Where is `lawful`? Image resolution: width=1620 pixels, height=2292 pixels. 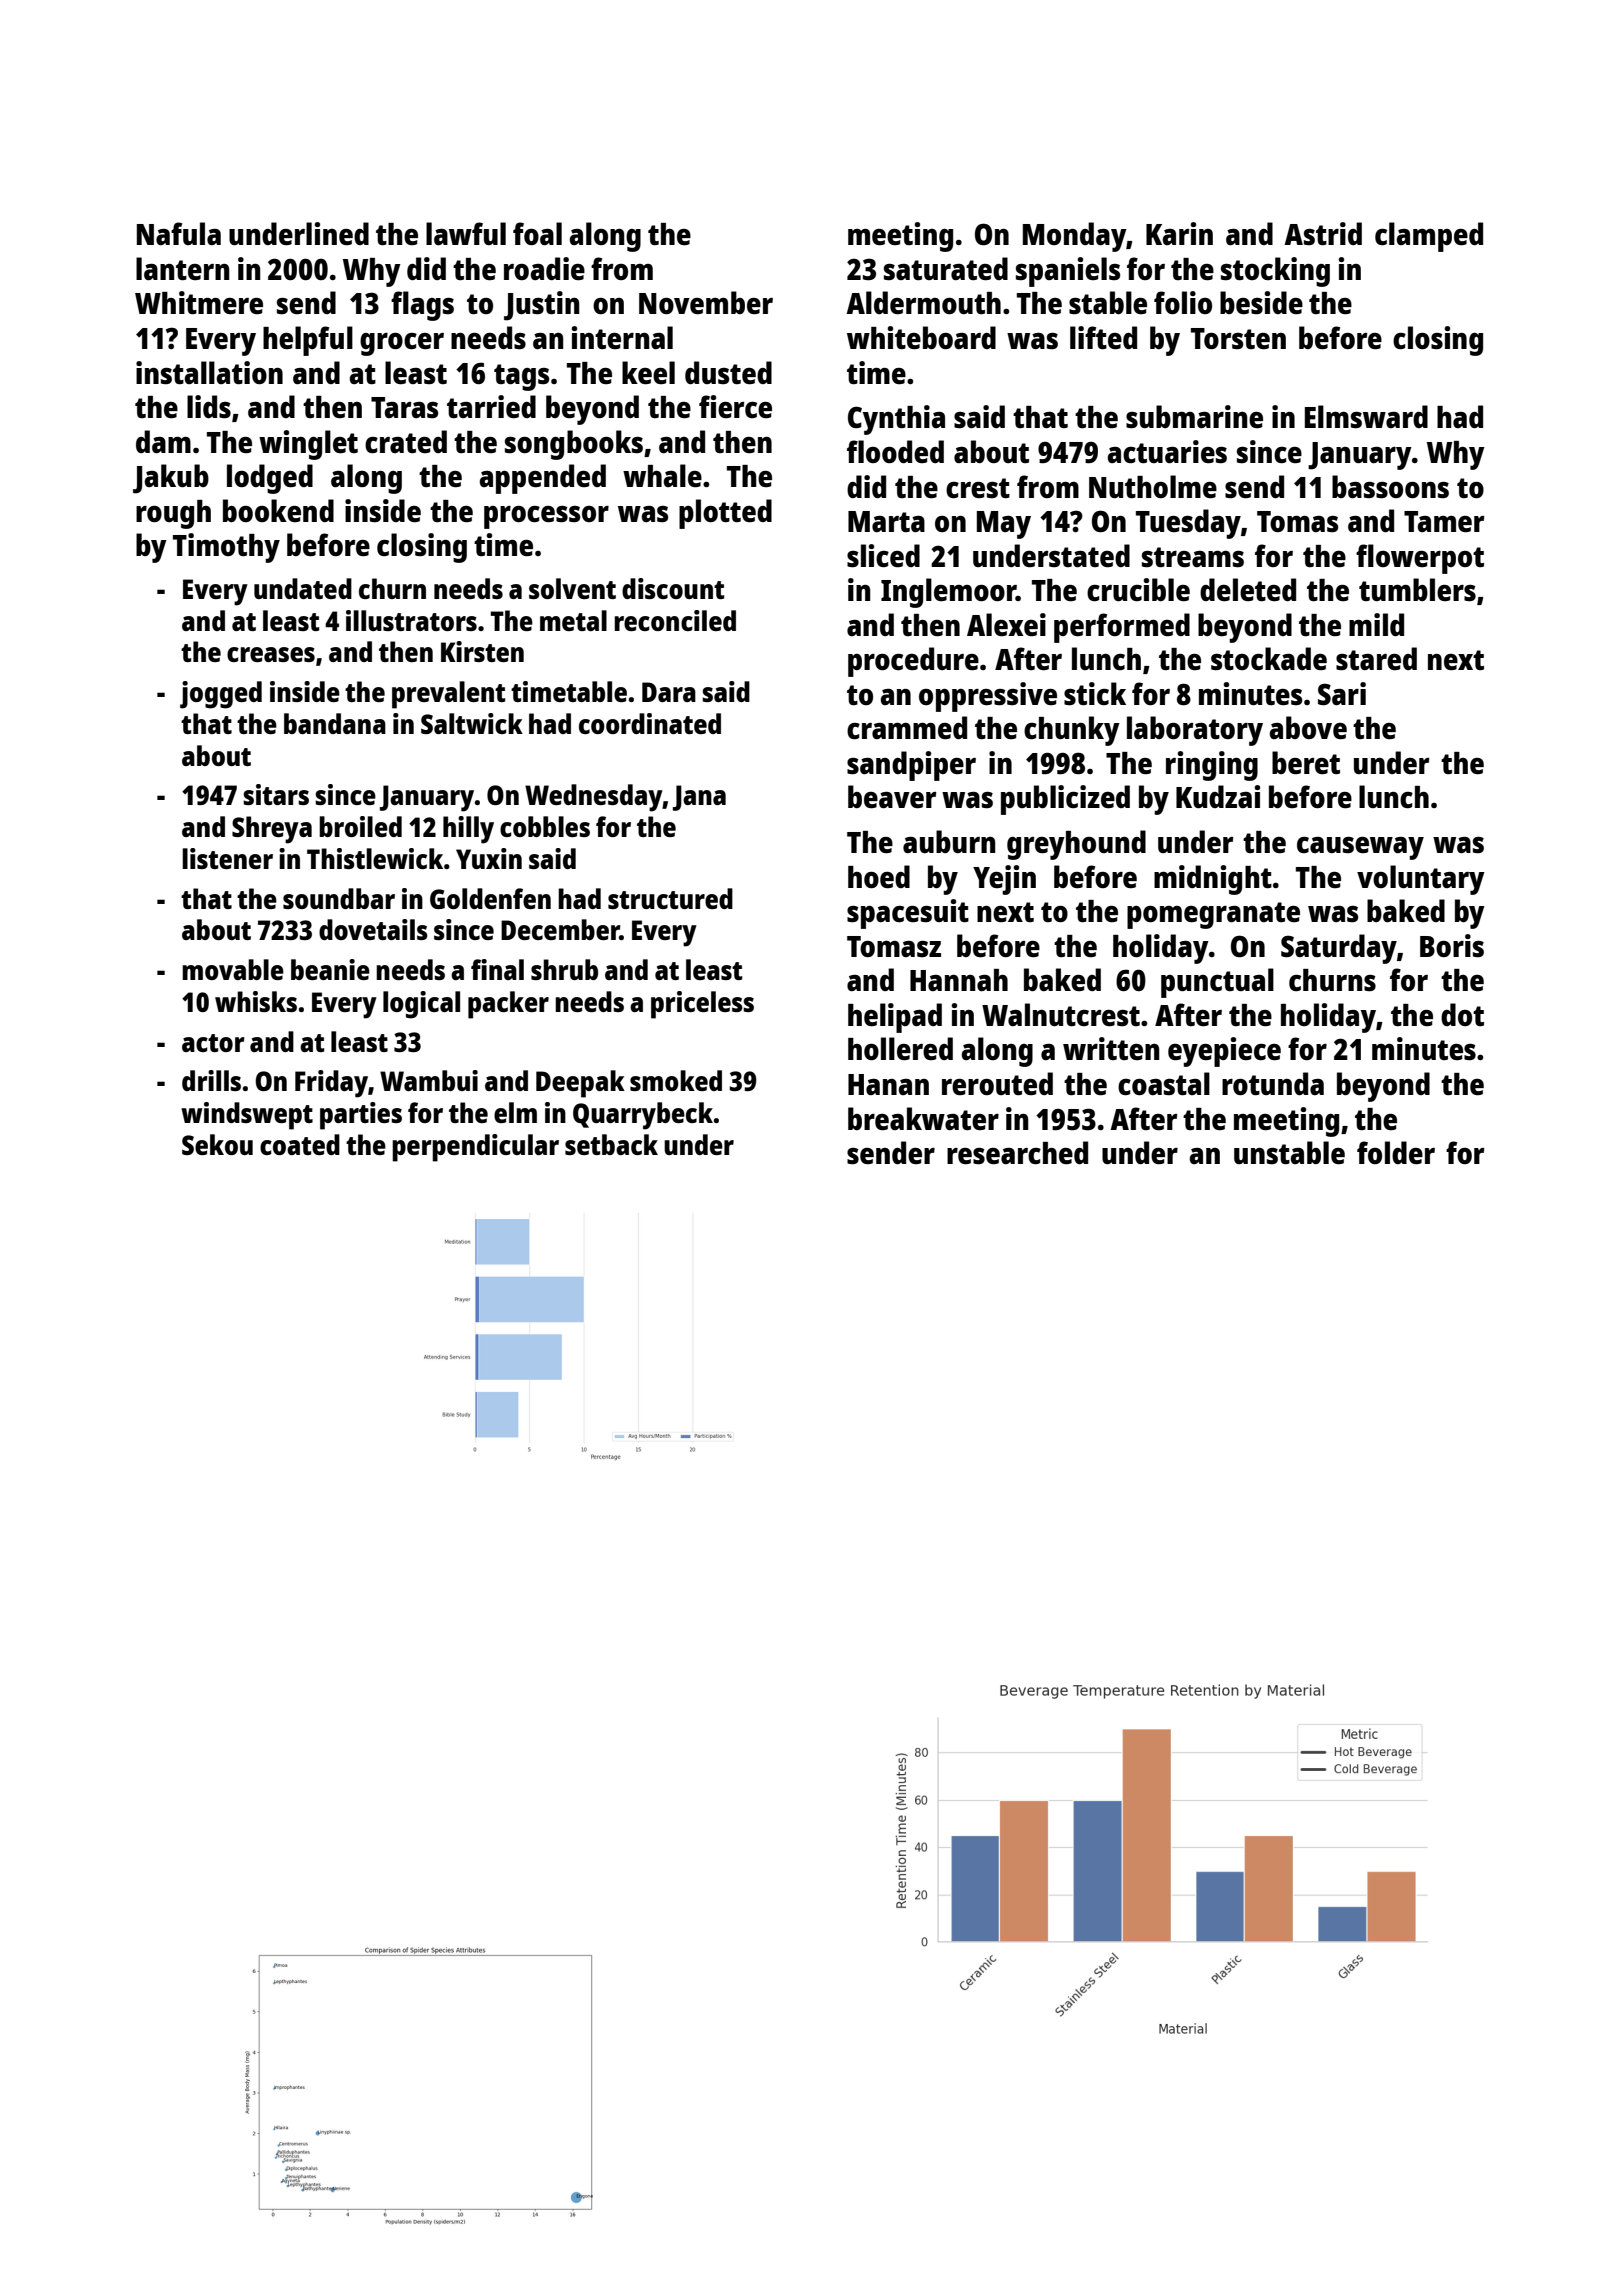
lawful is located at coordinates (466, 233).
